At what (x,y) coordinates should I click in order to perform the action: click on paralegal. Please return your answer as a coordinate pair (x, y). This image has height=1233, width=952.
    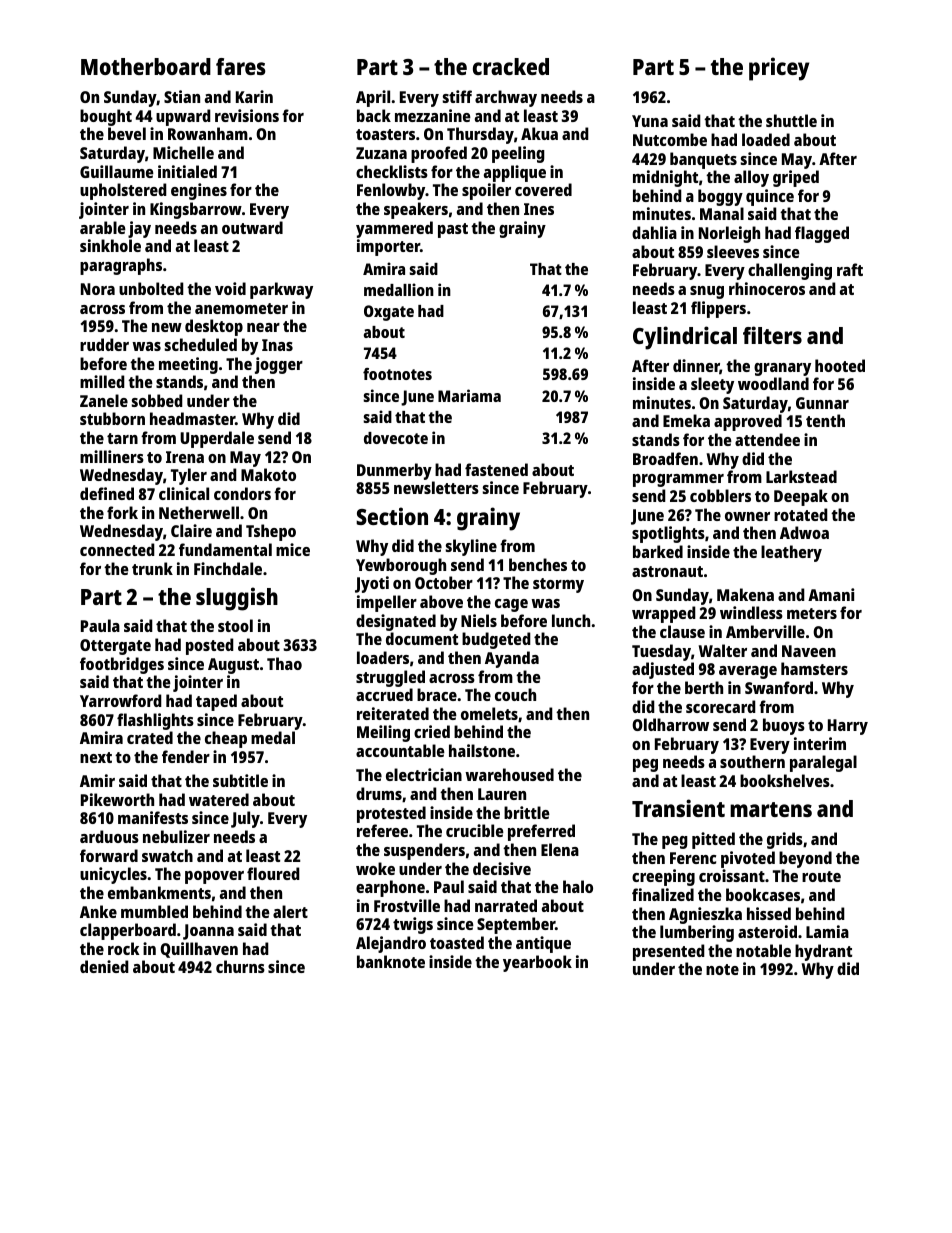
    Looking at the image, I should click on (823, 763).
